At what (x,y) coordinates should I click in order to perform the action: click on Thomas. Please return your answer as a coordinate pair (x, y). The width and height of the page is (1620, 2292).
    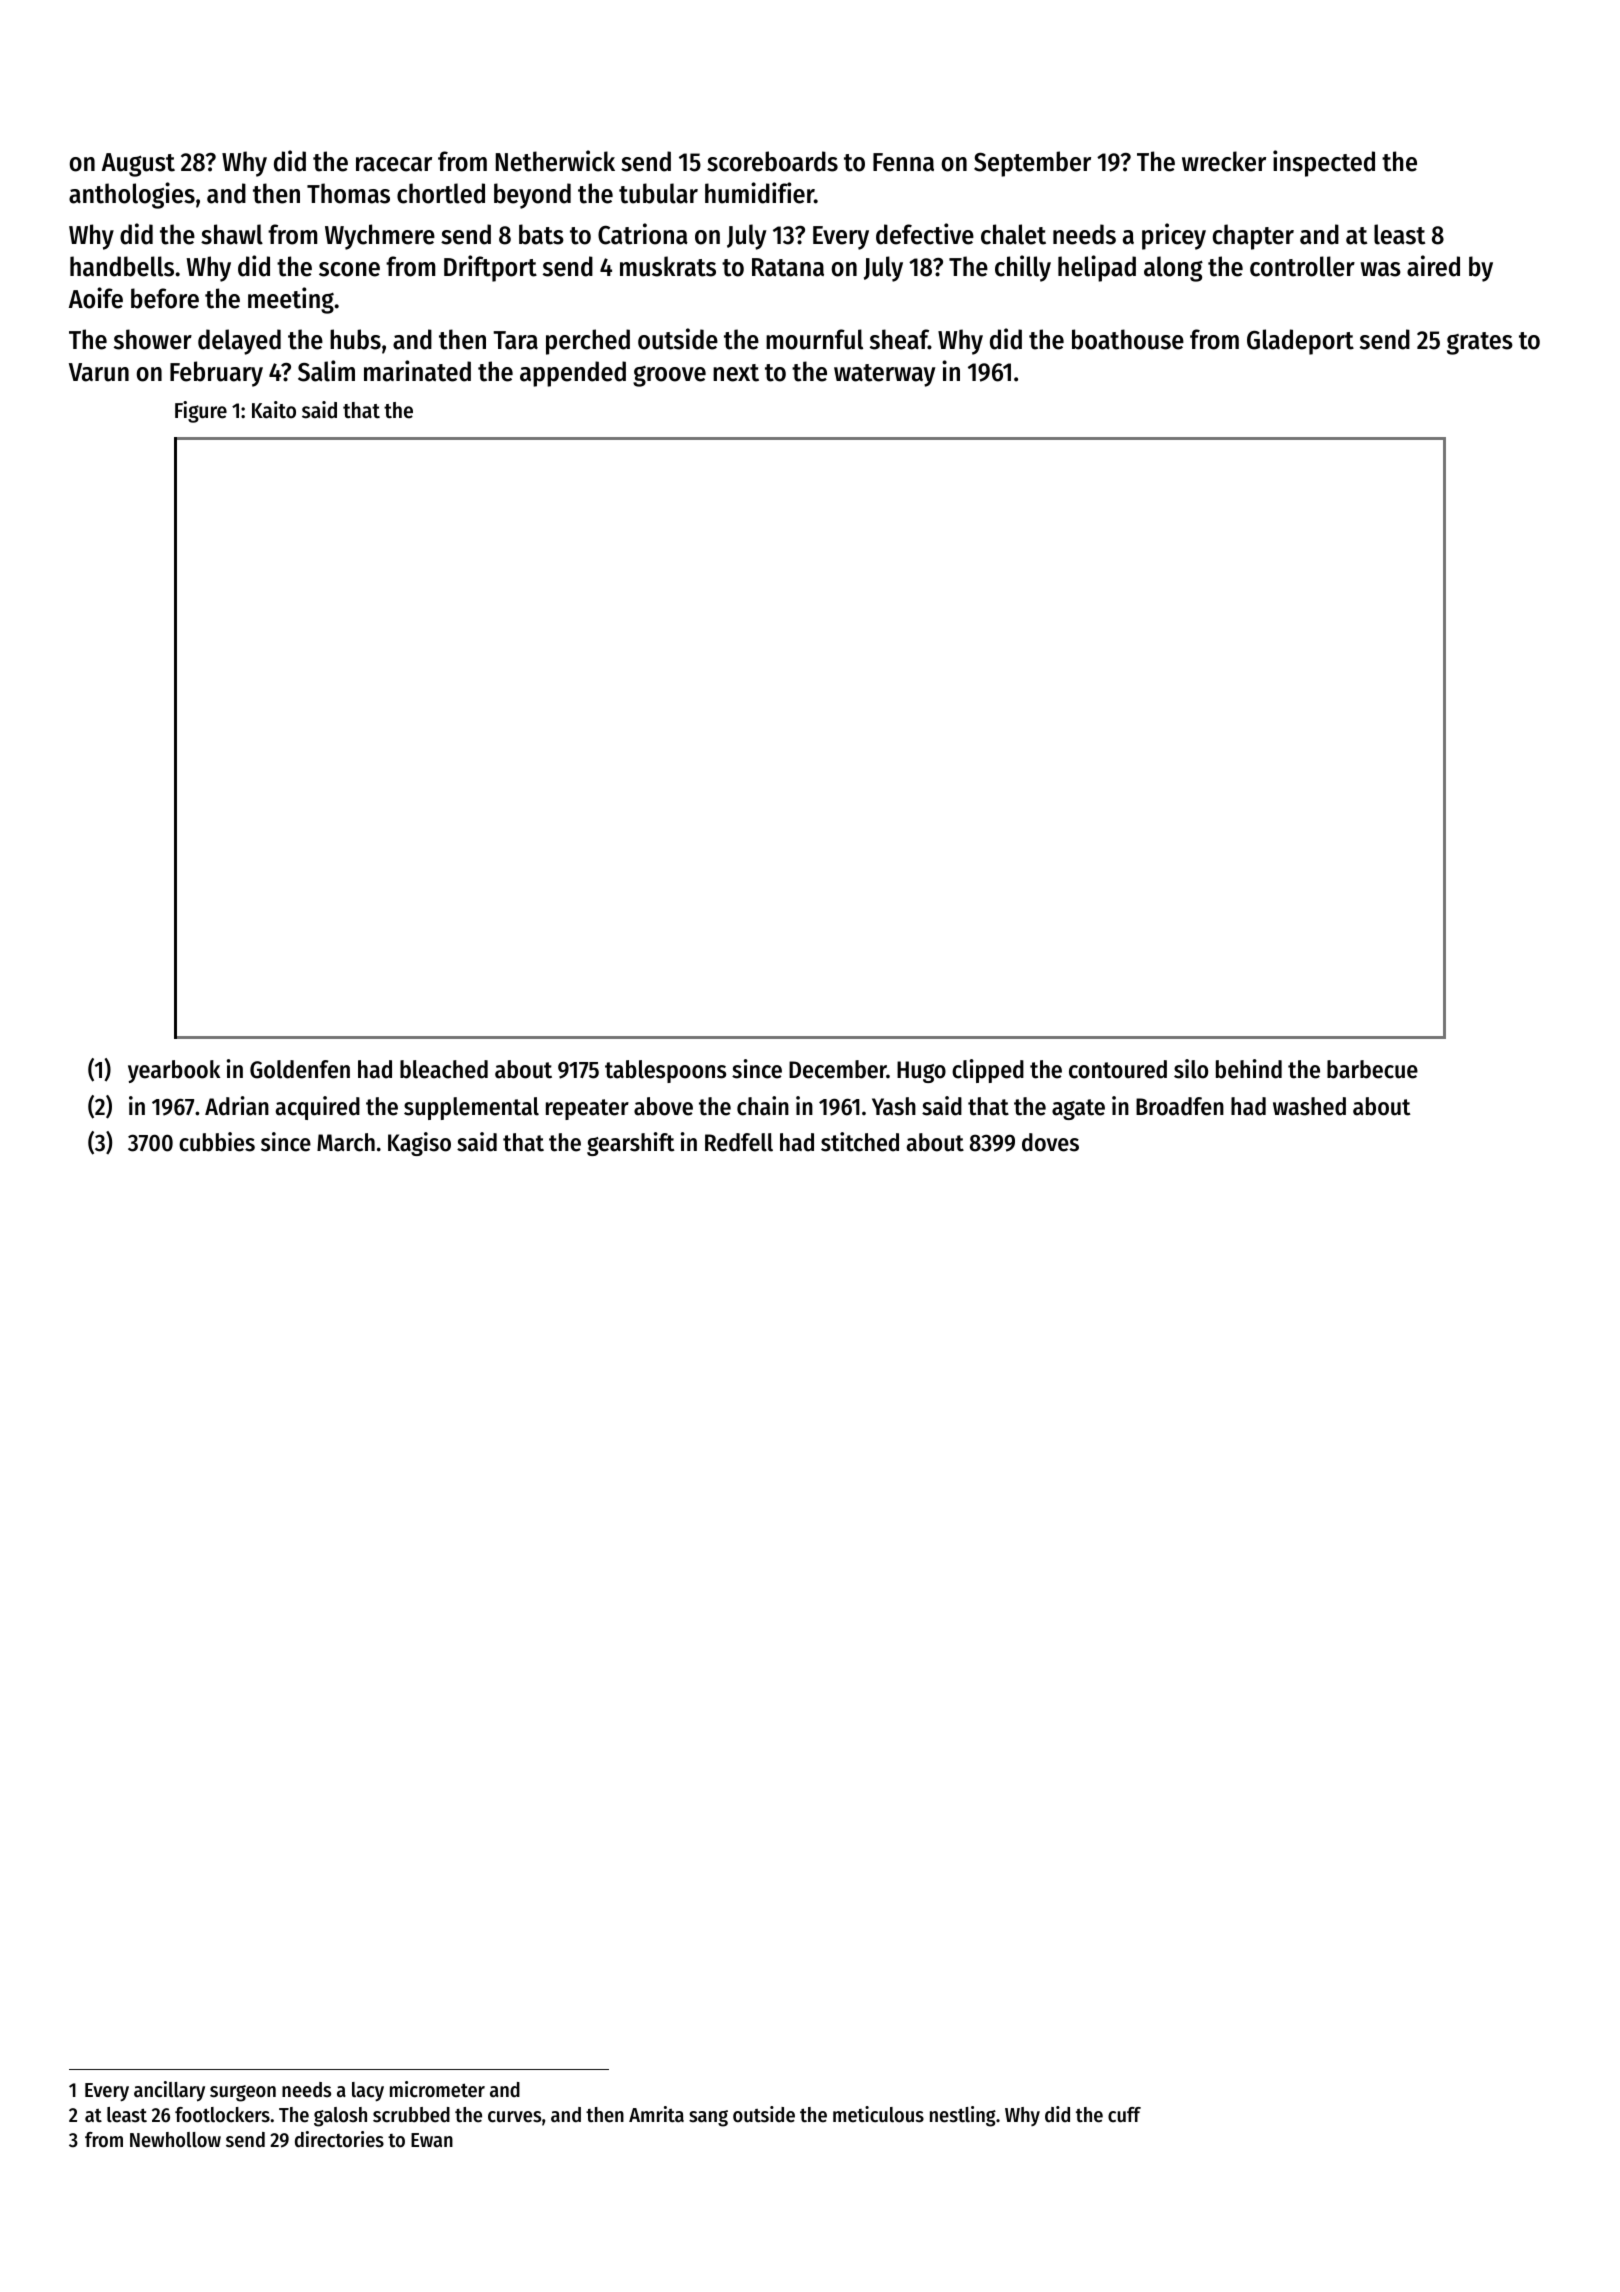
    Looking at the image, I should click on (348, 193).
